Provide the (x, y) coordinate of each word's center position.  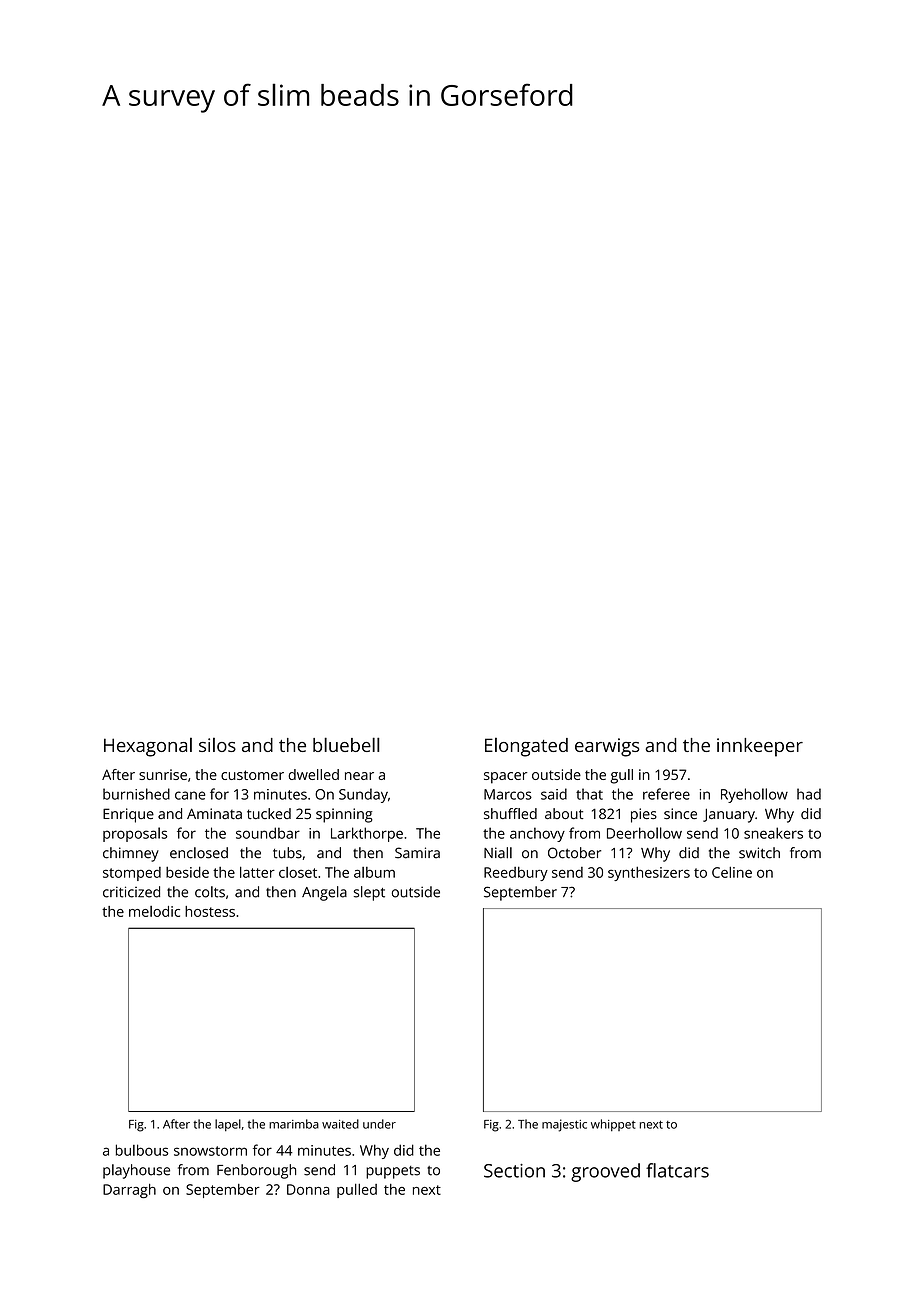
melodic (154, 911)
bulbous (142, 1150)
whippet (613, 1125)
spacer (505, 778)
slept (369, 893)
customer (252, 775)
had (809, 794)
